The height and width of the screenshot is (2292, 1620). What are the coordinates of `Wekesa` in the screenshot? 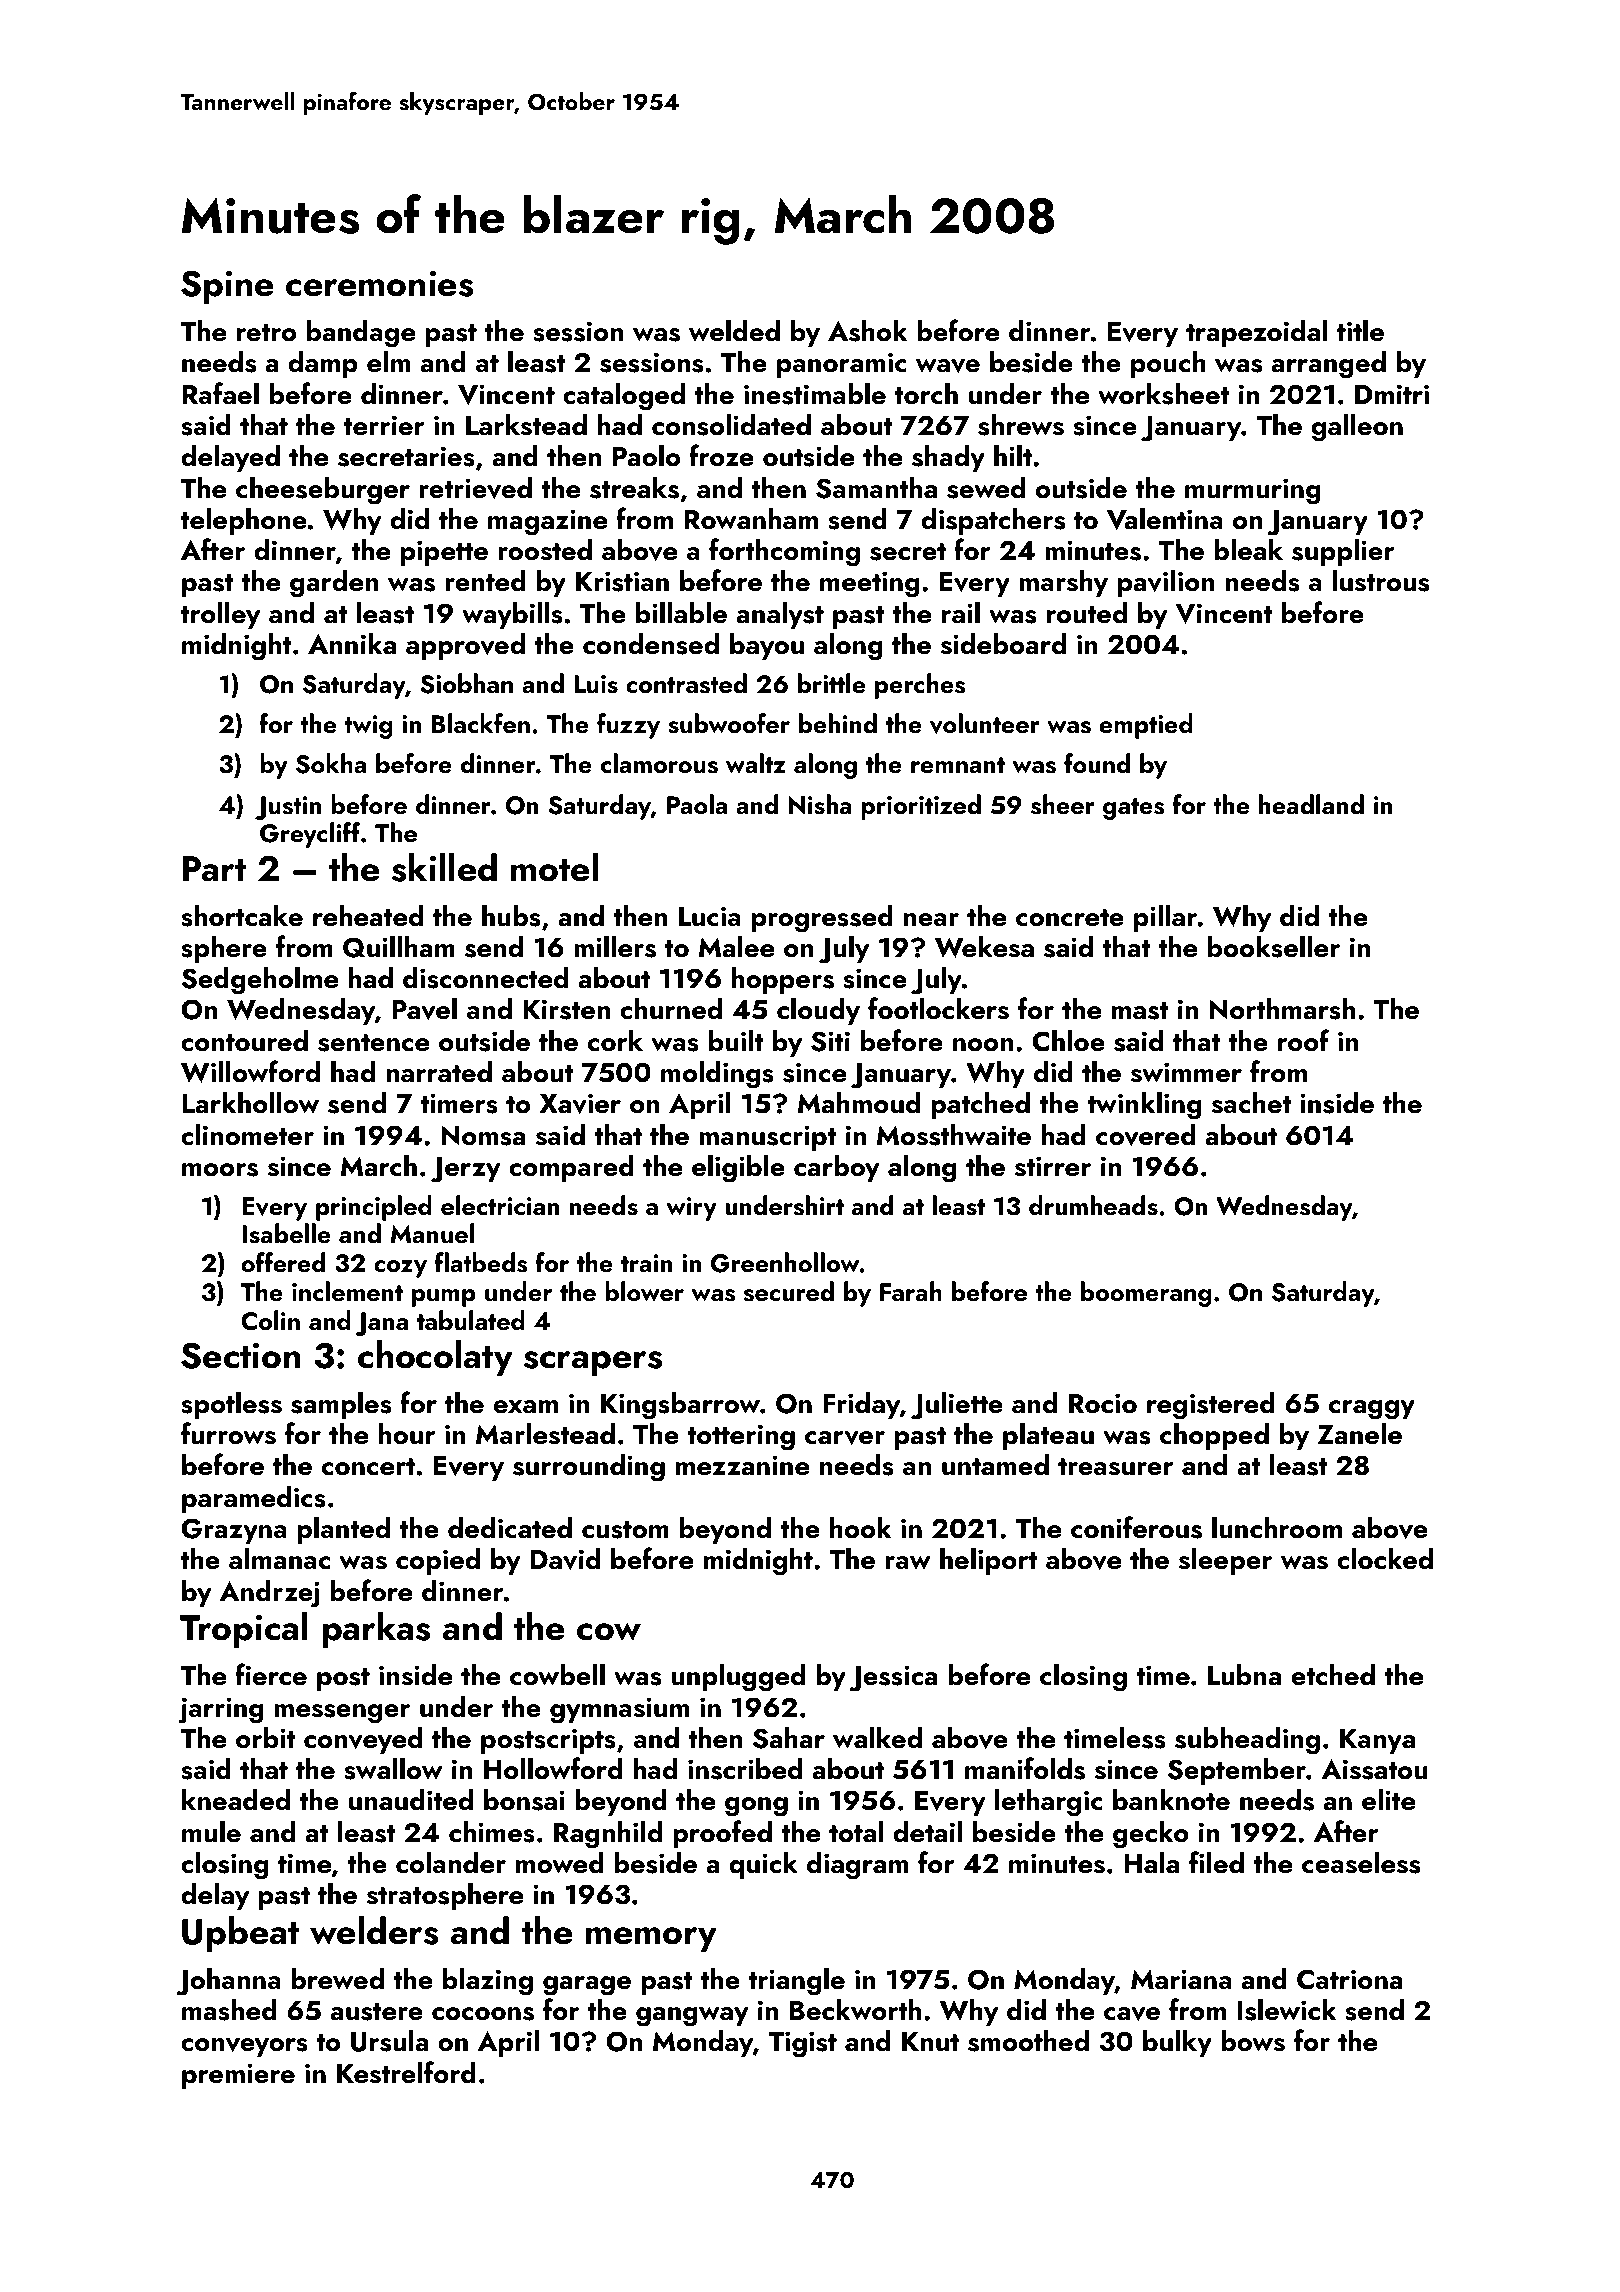 It's located at (984, 947).
